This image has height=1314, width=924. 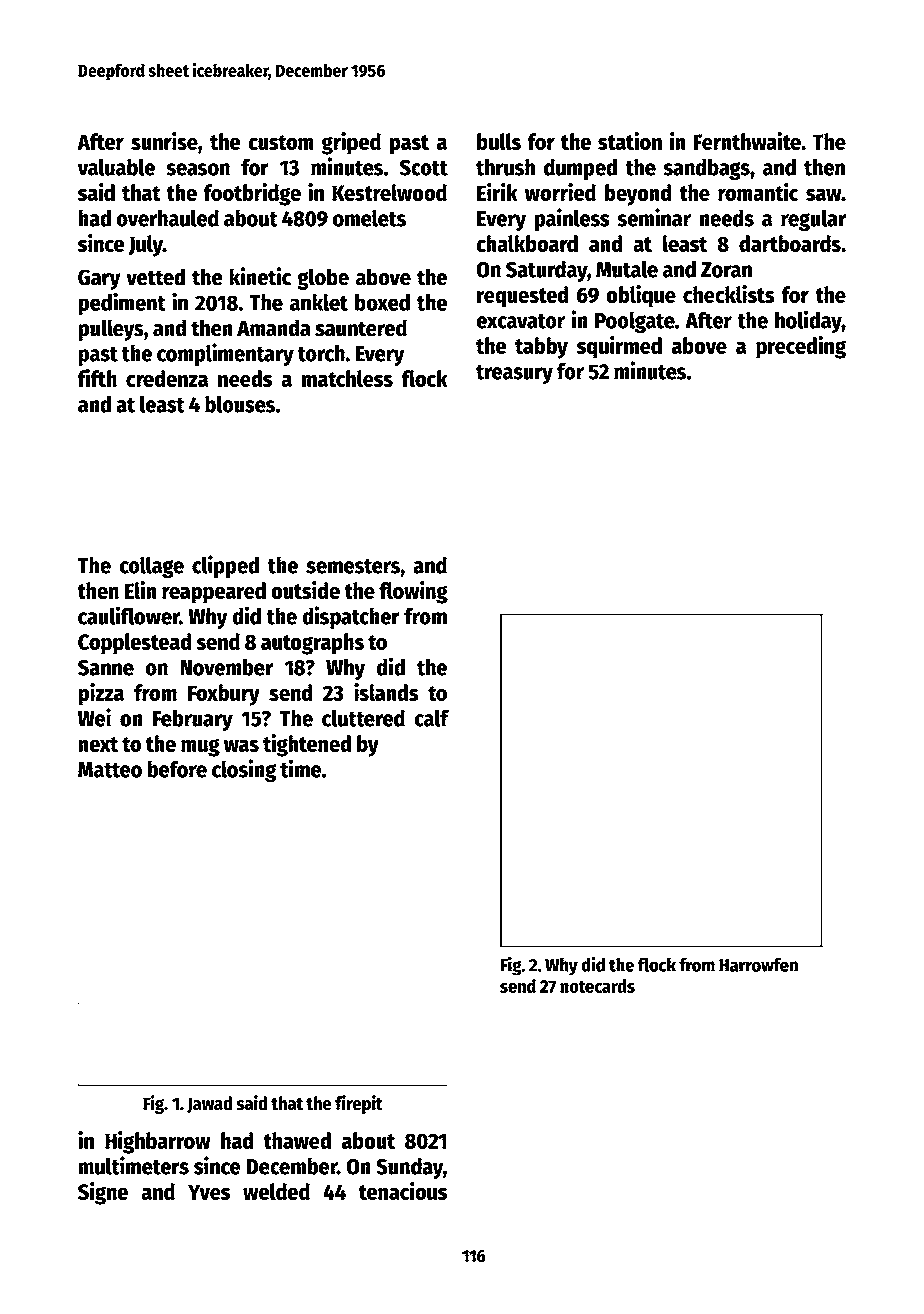 What do you see at coordinates (209, 1104) in the image?
I see `Jawad` at bounding box center [209, 1104].
